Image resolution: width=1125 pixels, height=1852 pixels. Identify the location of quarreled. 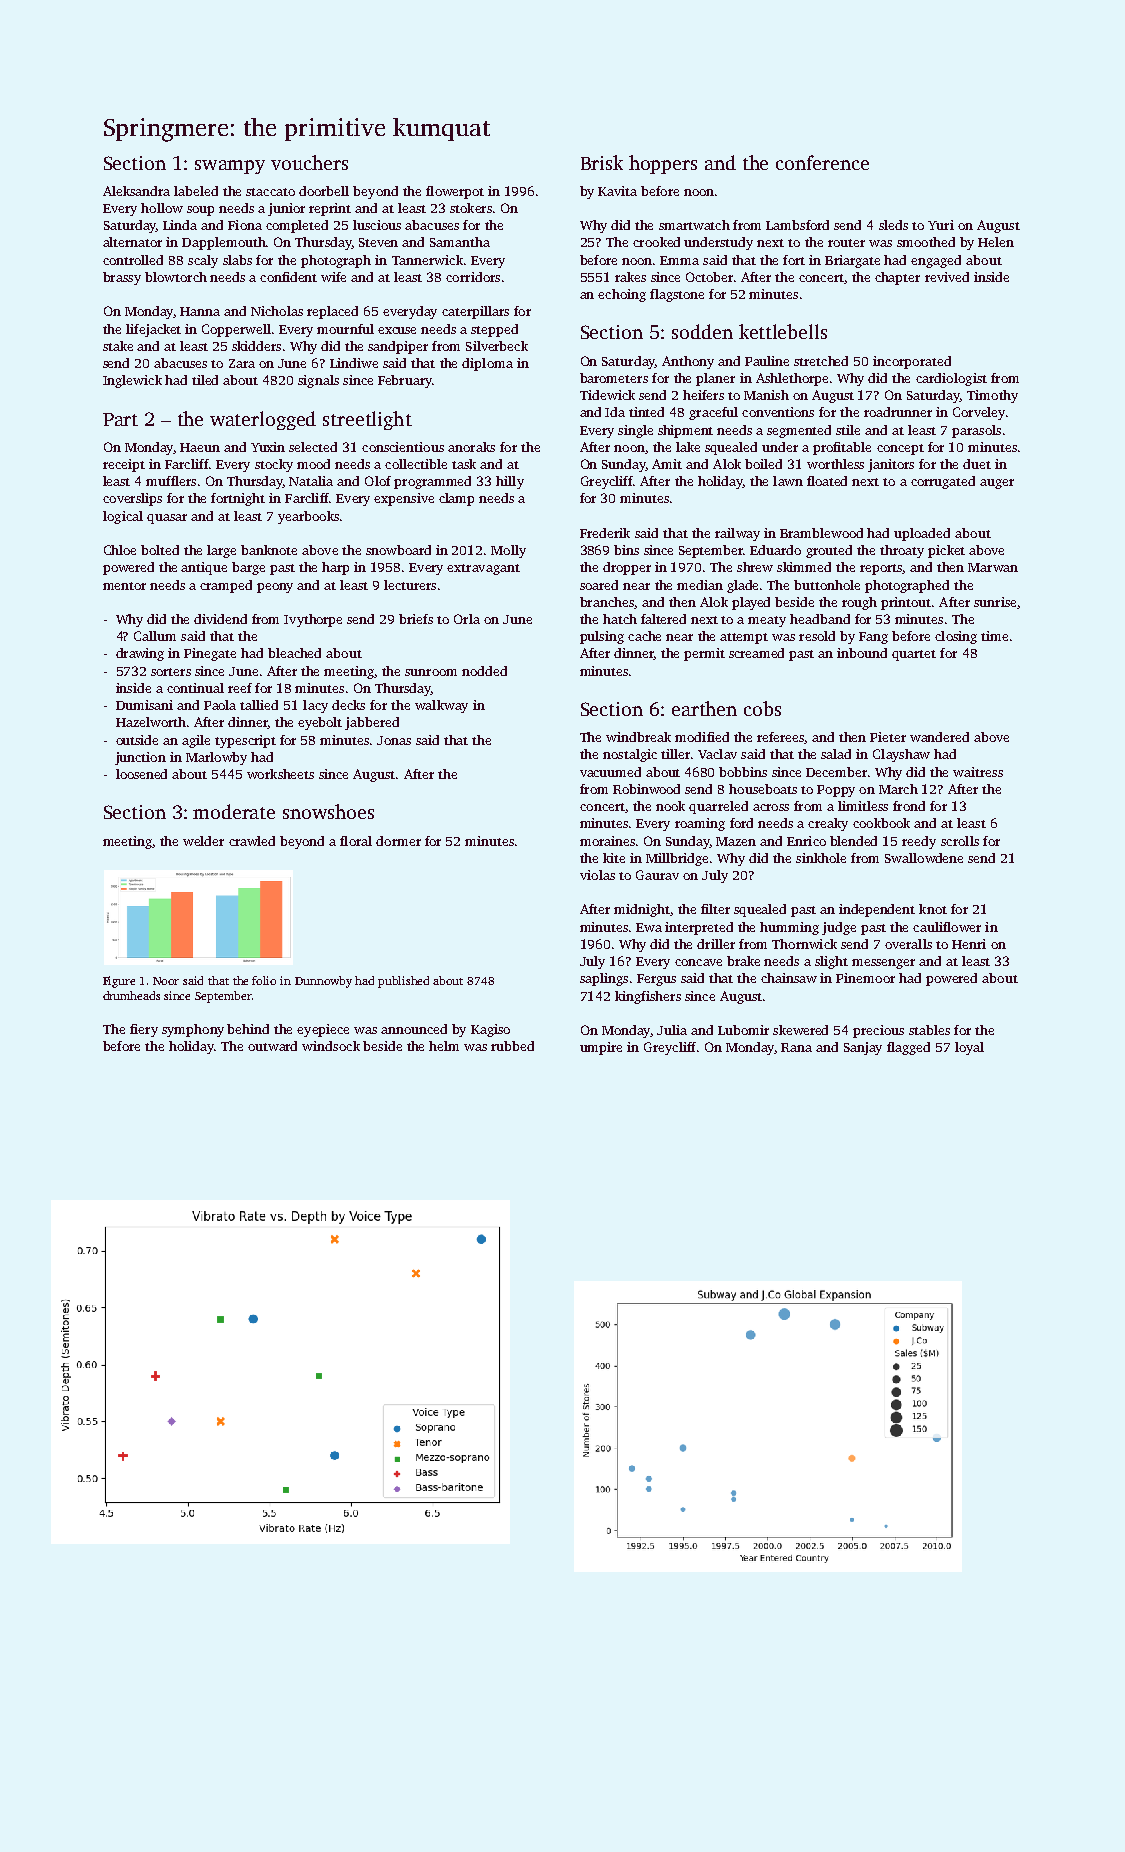
(718, 807).
